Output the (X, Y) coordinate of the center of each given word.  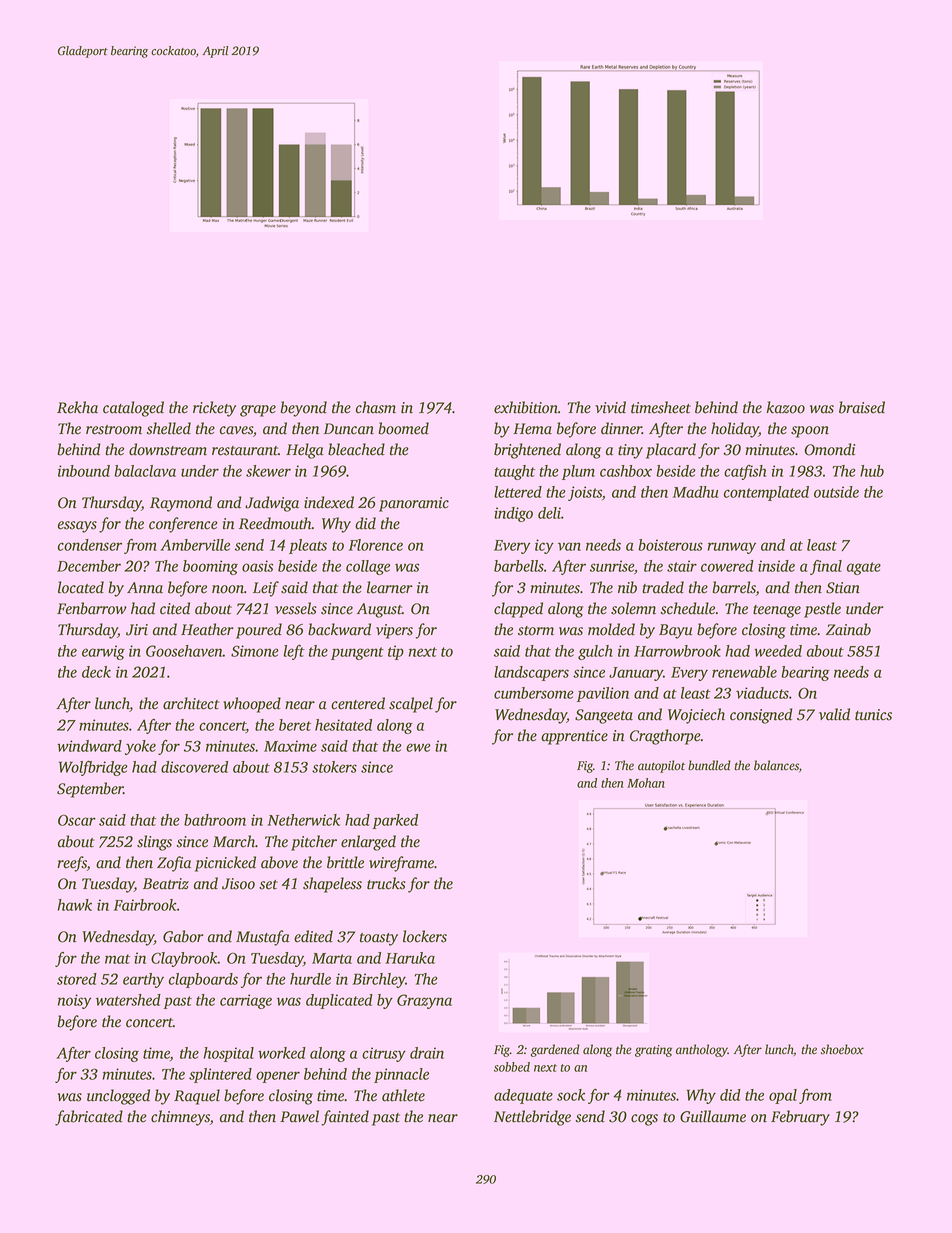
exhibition (526, 407)
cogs (644, 1120)
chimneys (180, 1118)
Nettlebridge (532, 1118)
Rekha (77, 407)
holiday (735, 430)
